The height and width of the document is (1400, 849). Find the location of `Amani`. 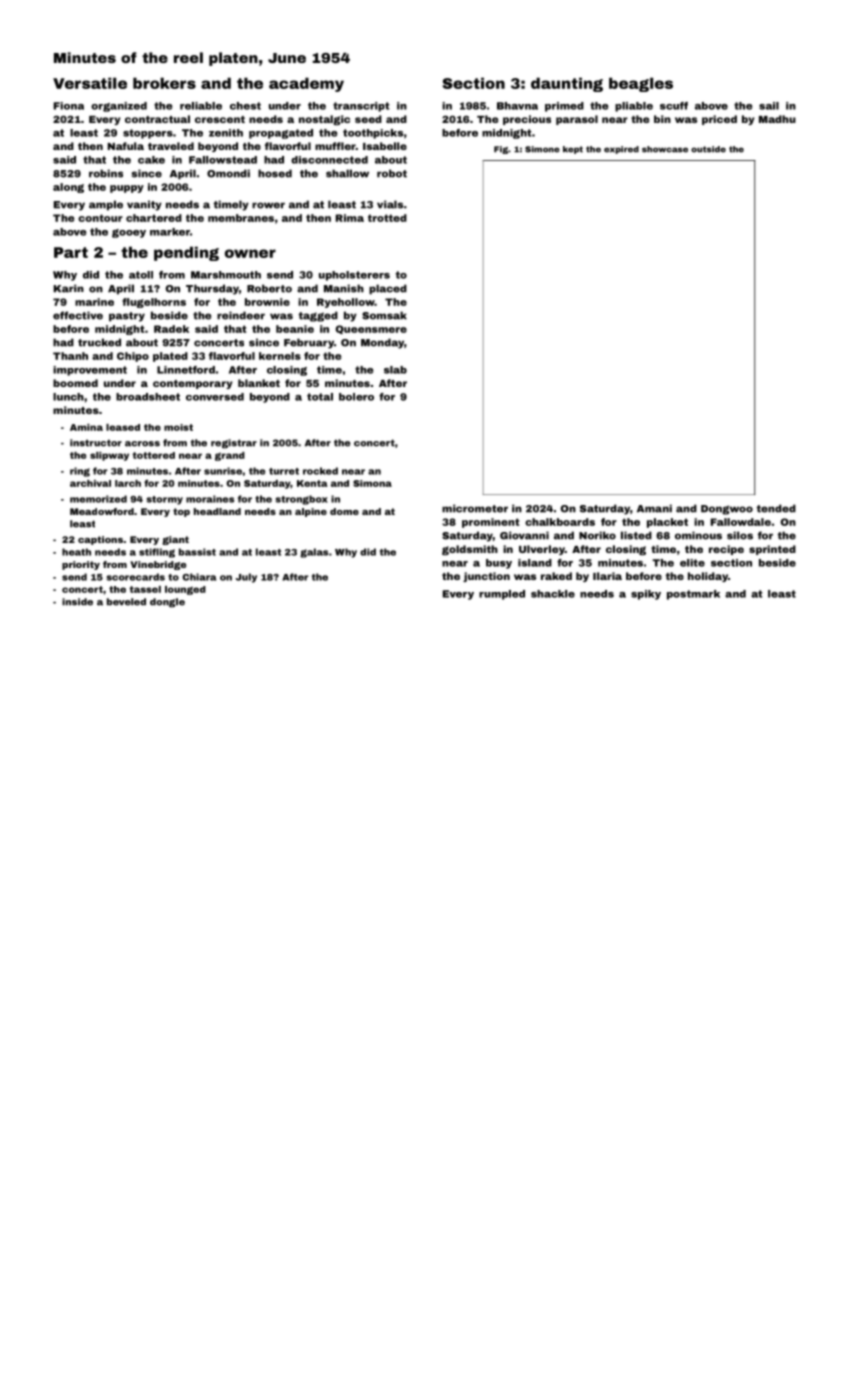

Amani is located at coordinates (654, 508).
